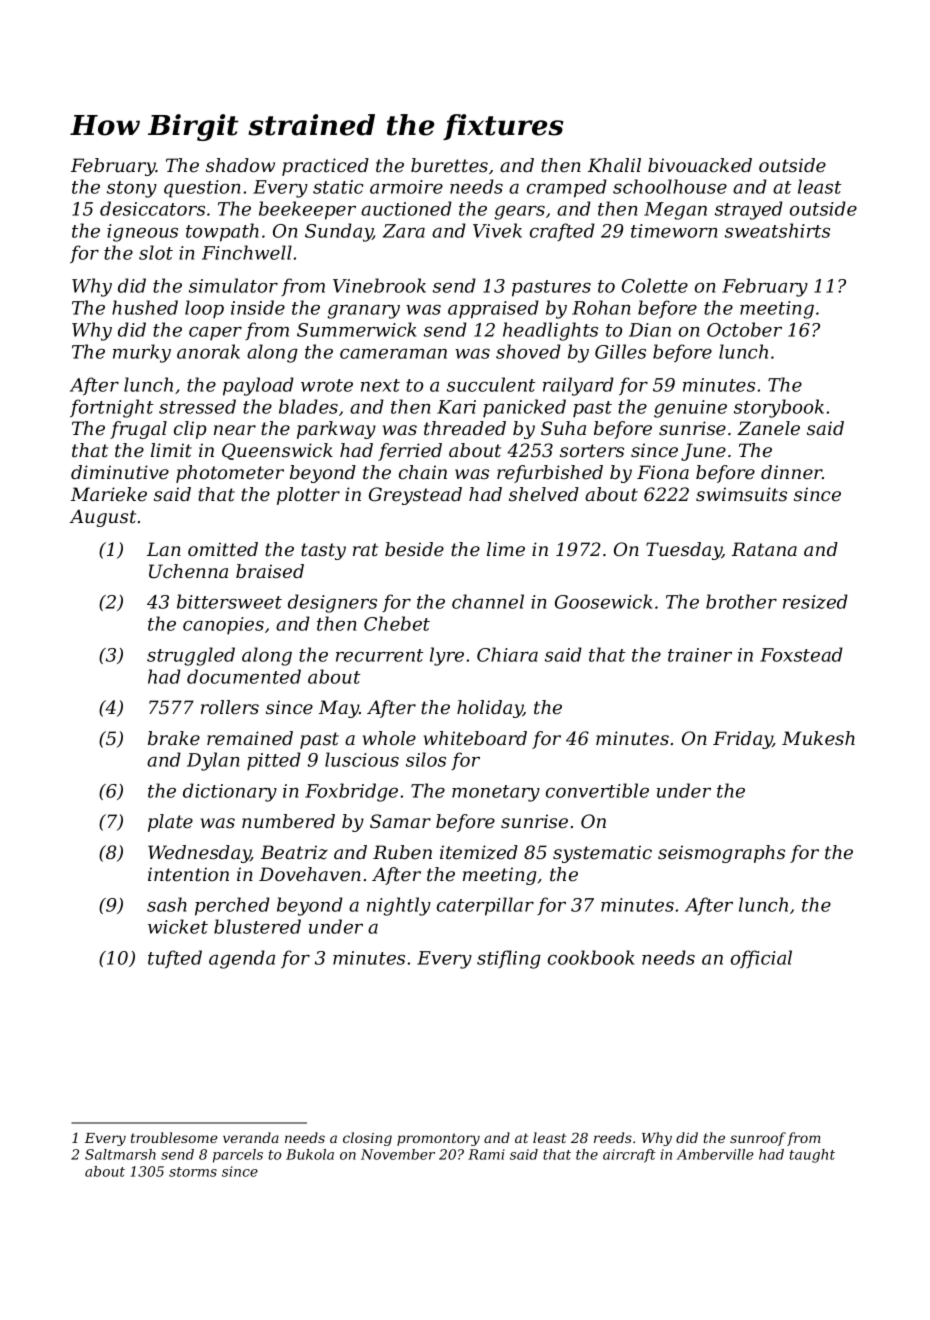 The image size is (930, 1320). Describe the element at coordinates (700, 165) in the image. I see `bivouacked` at that location.
